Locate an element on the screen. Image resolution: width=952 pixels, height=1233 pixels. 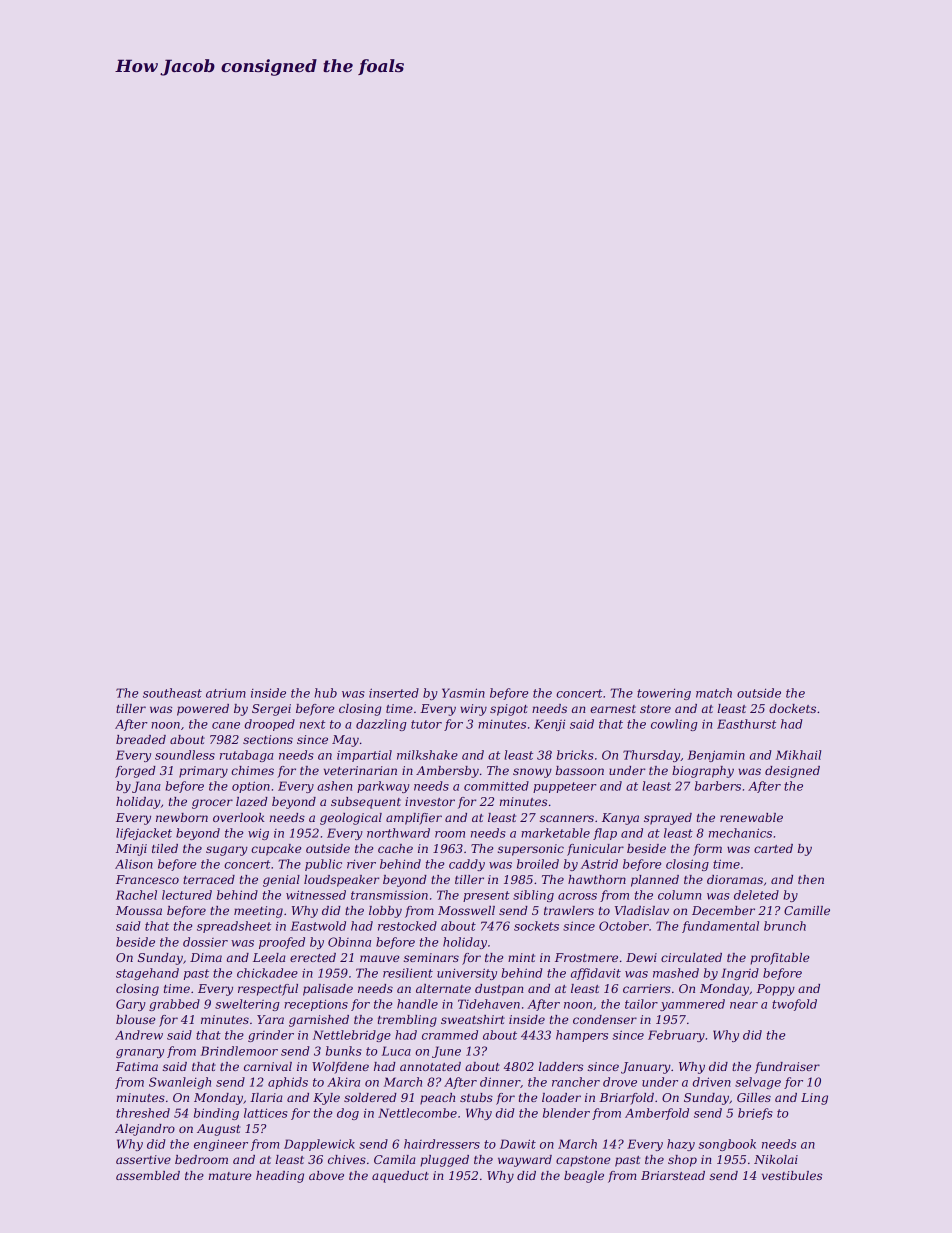
hub is located at coordinates (326, 693).
